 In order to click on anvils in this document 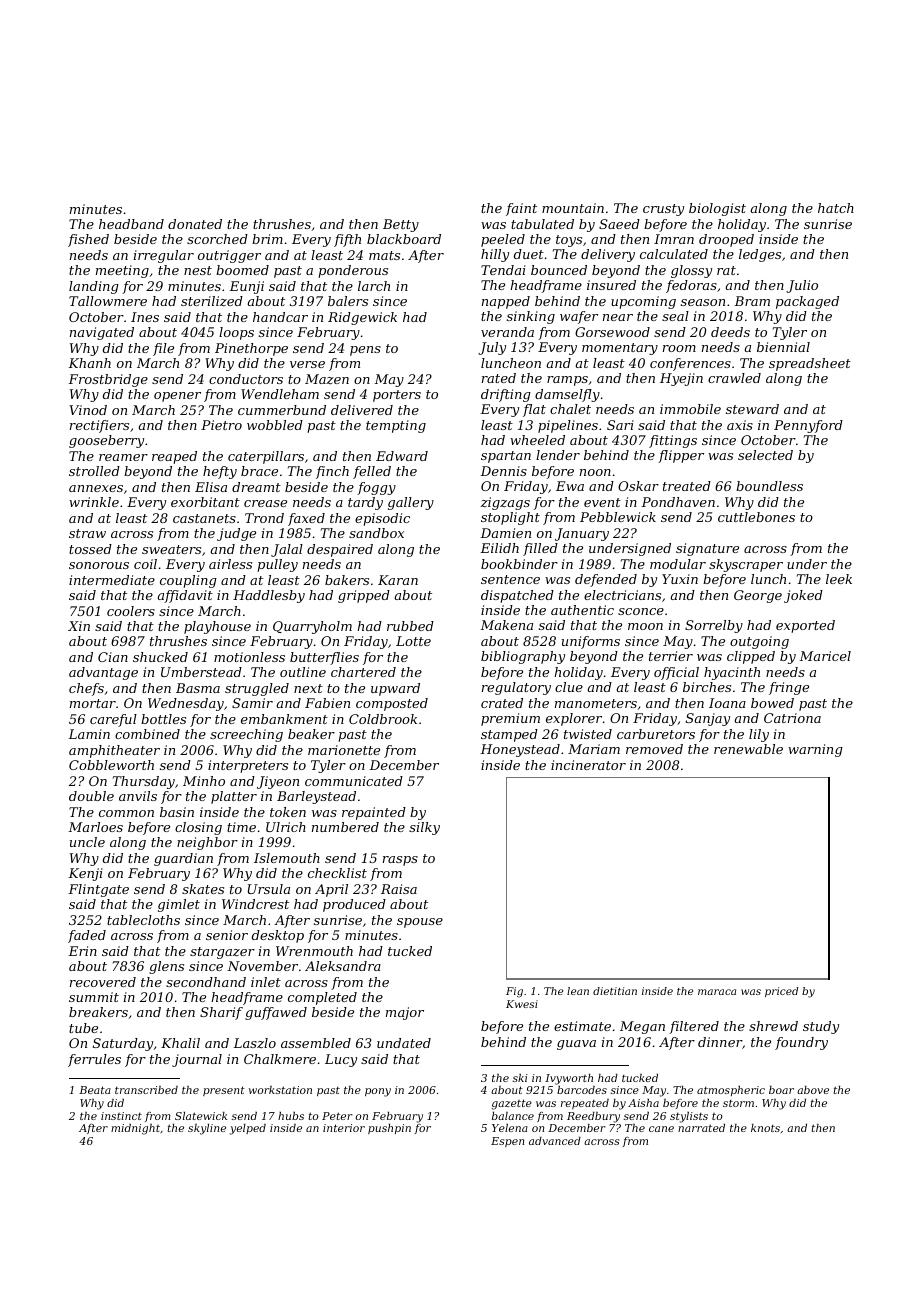, I will do `click(138, 796)`.
